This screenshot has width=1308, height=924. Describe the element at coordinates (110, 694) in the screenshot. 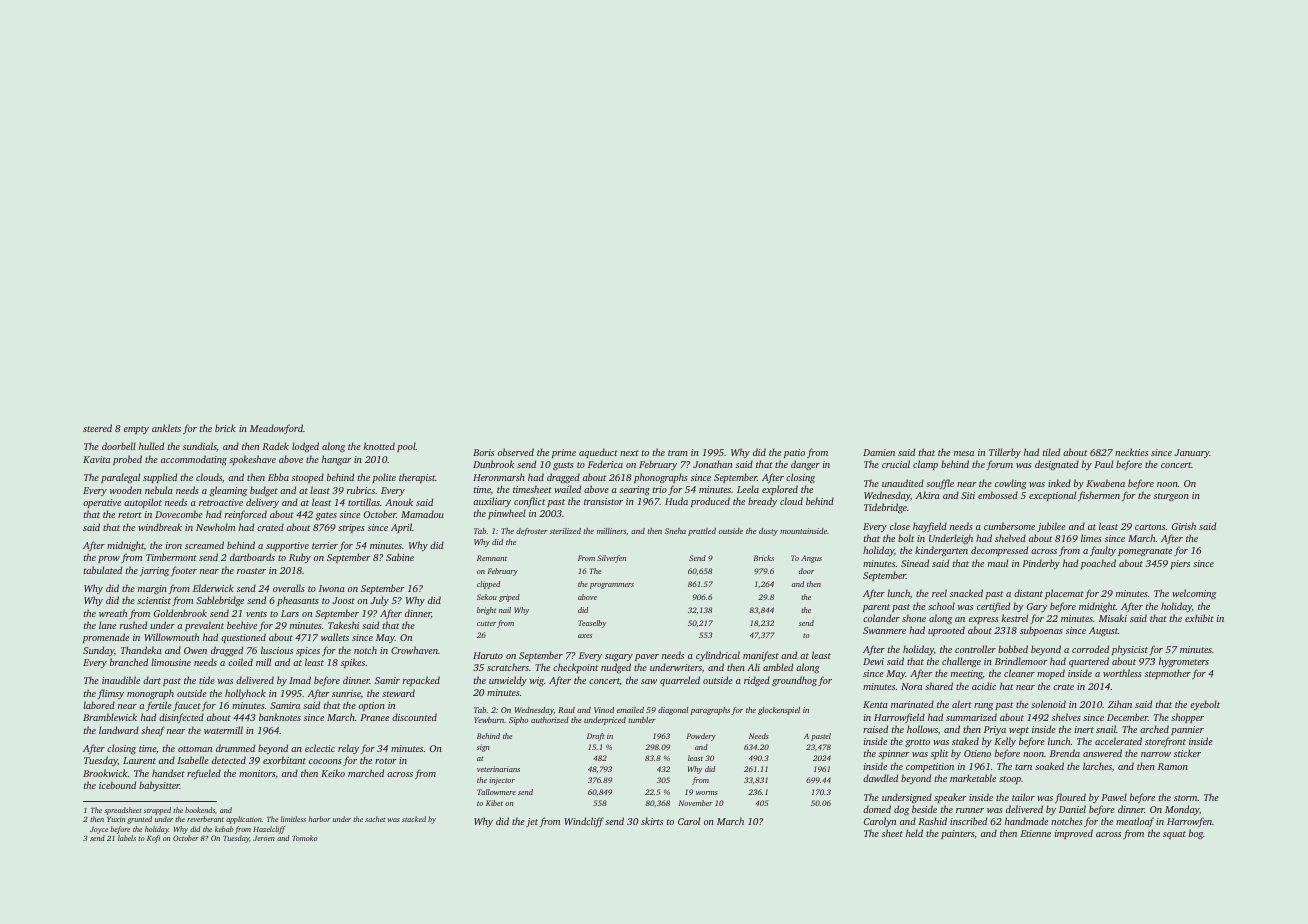

I see `flimsy` at that location.
